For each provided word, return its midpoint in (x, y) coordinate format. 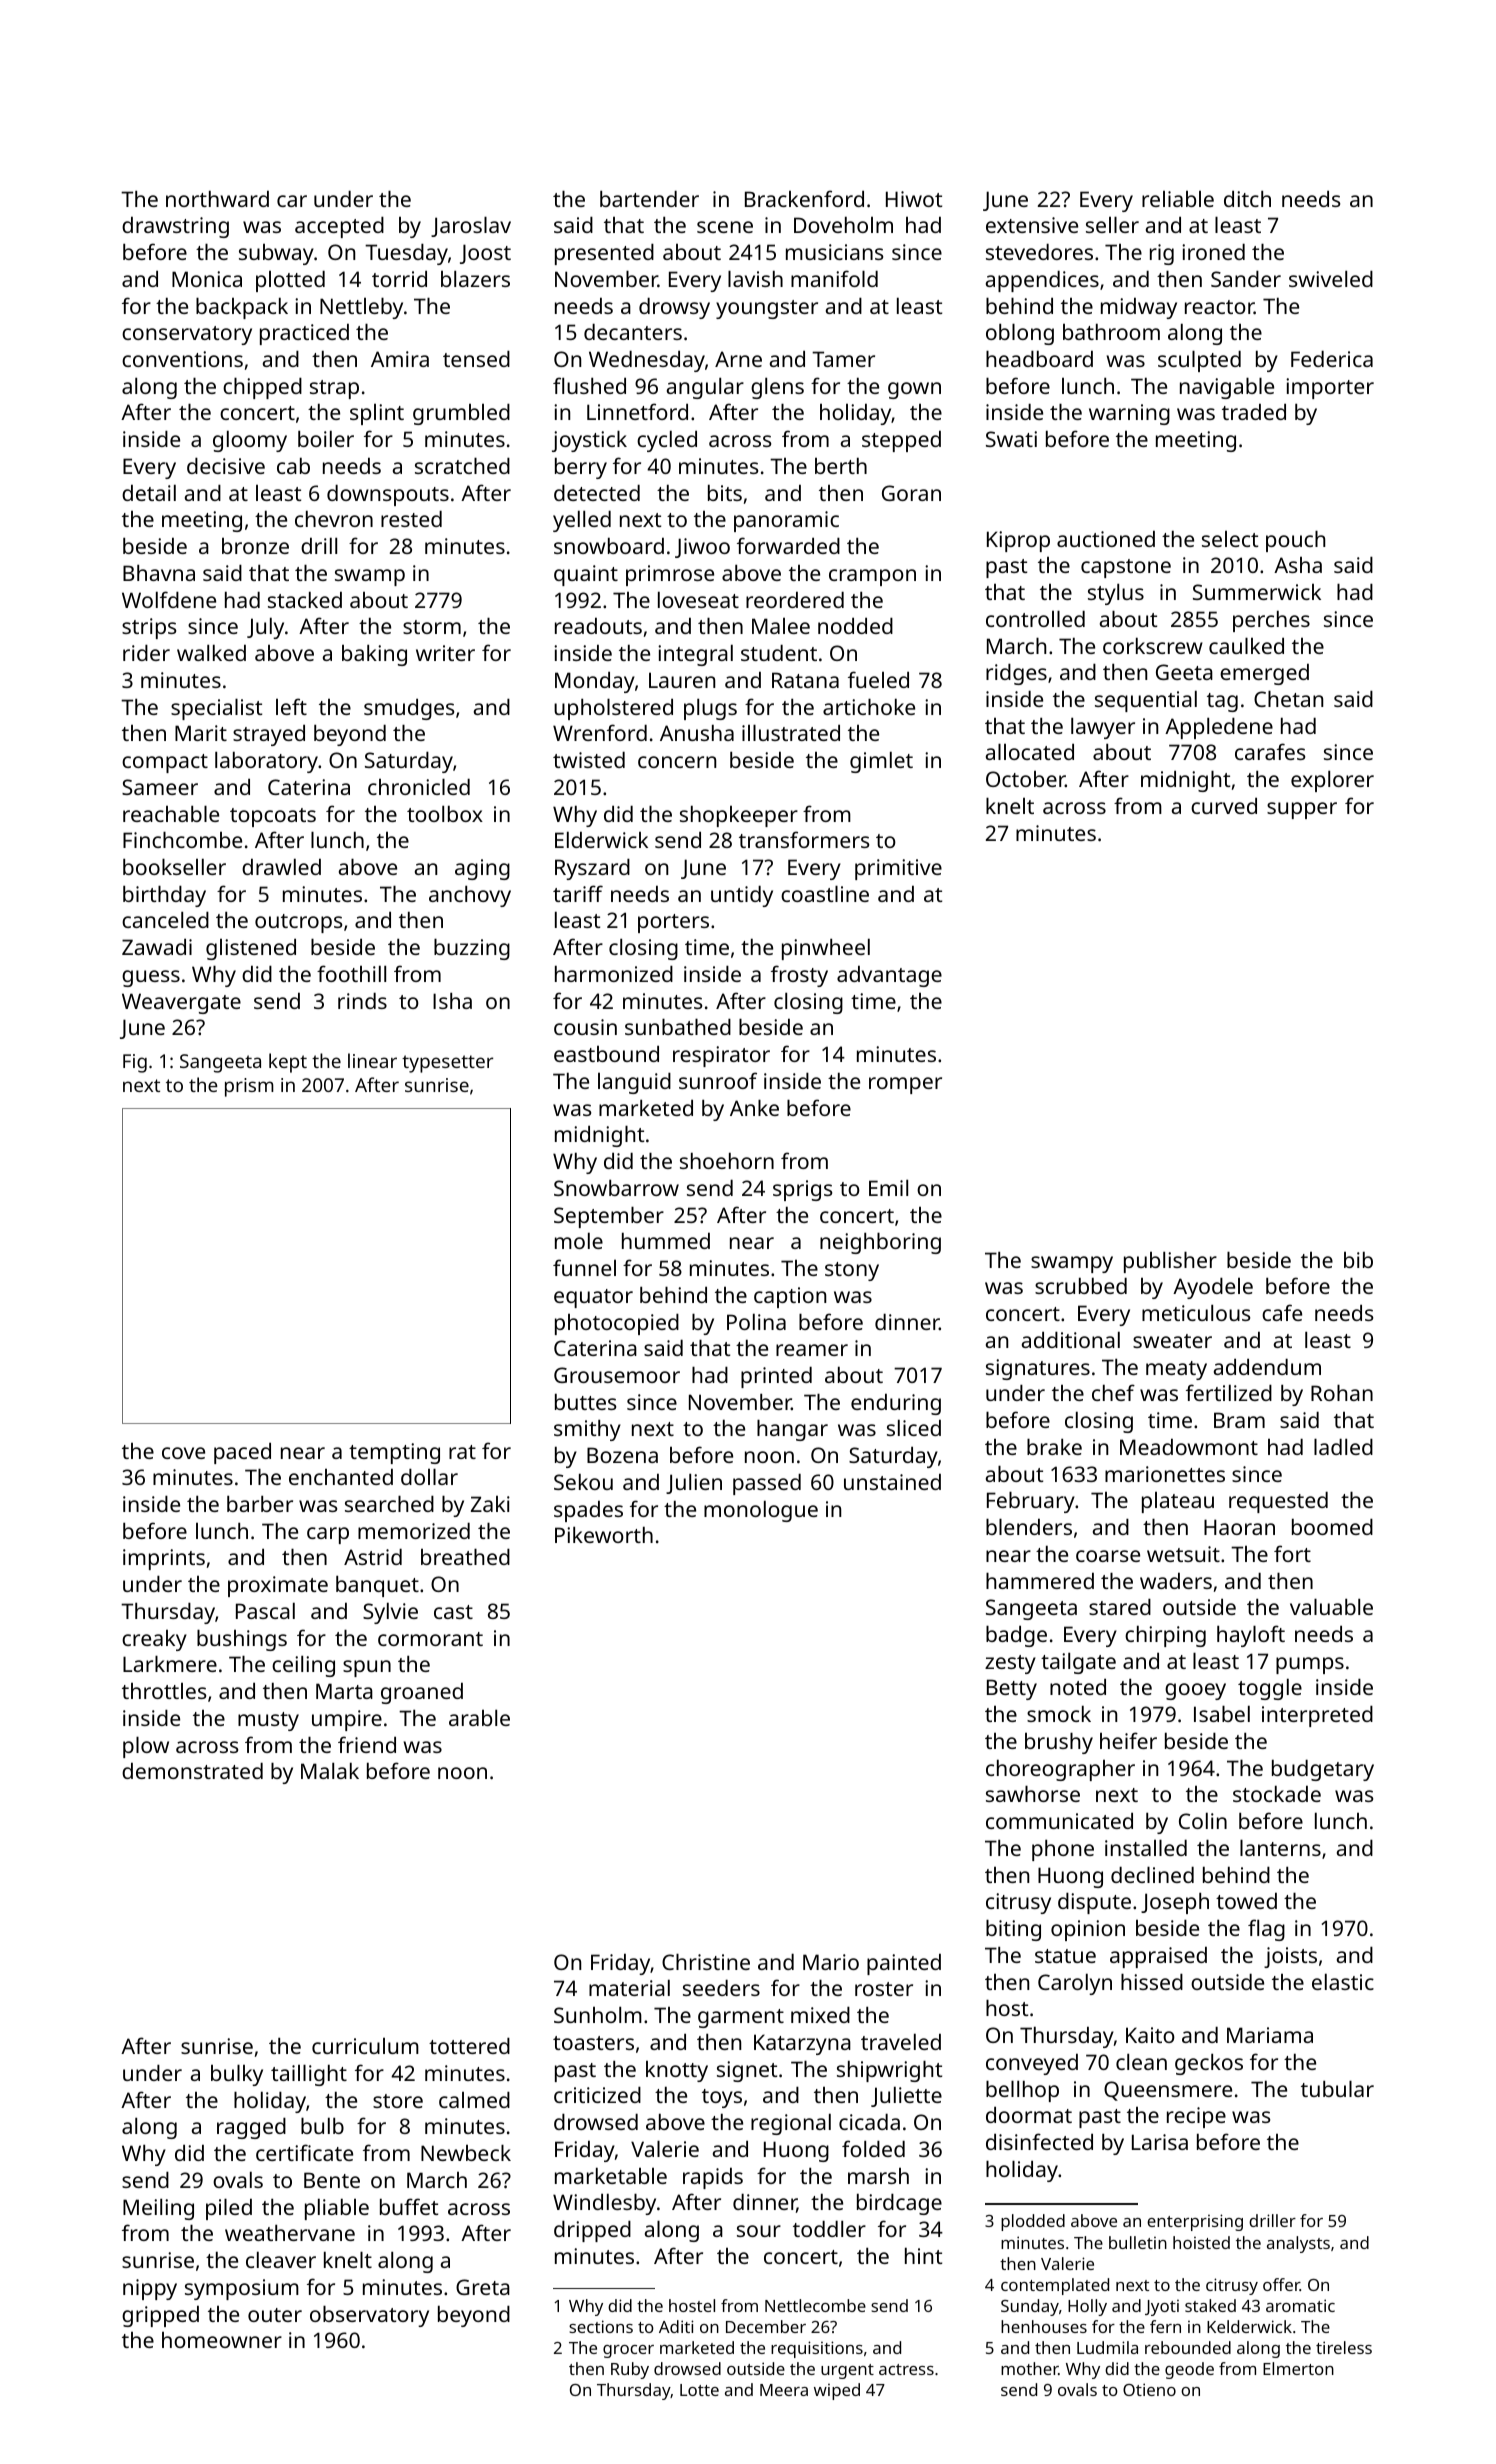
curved (1224, 805)
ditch (1247, 198)
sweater (1172, 1341)
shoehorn (727, 1160)
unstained (892, 1481)
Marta (344, 1691)
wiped (837, 2391)
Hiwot (914, 199)
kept (288, 1063)
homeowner (222, 2340)
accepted (339, 227)
